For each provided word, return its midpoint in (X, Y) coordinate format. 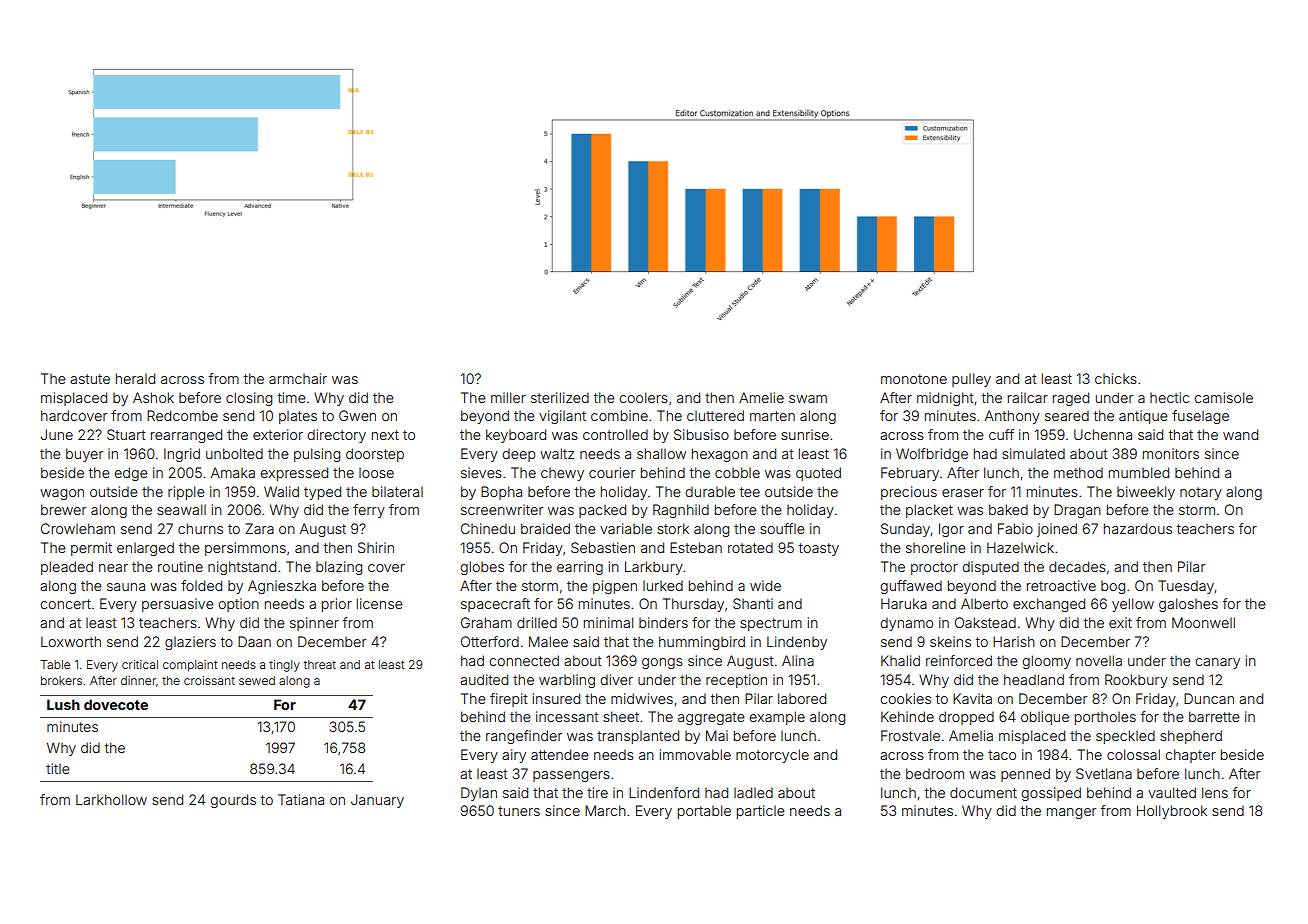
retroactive (1061, 585)
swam (808, 399)
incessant (567, 716)
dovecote (116, 704)
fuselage (1200, 417)
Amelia (971, 735)
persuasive (178, 605)
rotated (750, 547)
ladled (753, 792)
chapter (1190, 756)
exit (1120, 622)
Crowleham (78, 528)
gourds (233, 801)
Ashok (153, 397)
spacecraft (495, 605)
